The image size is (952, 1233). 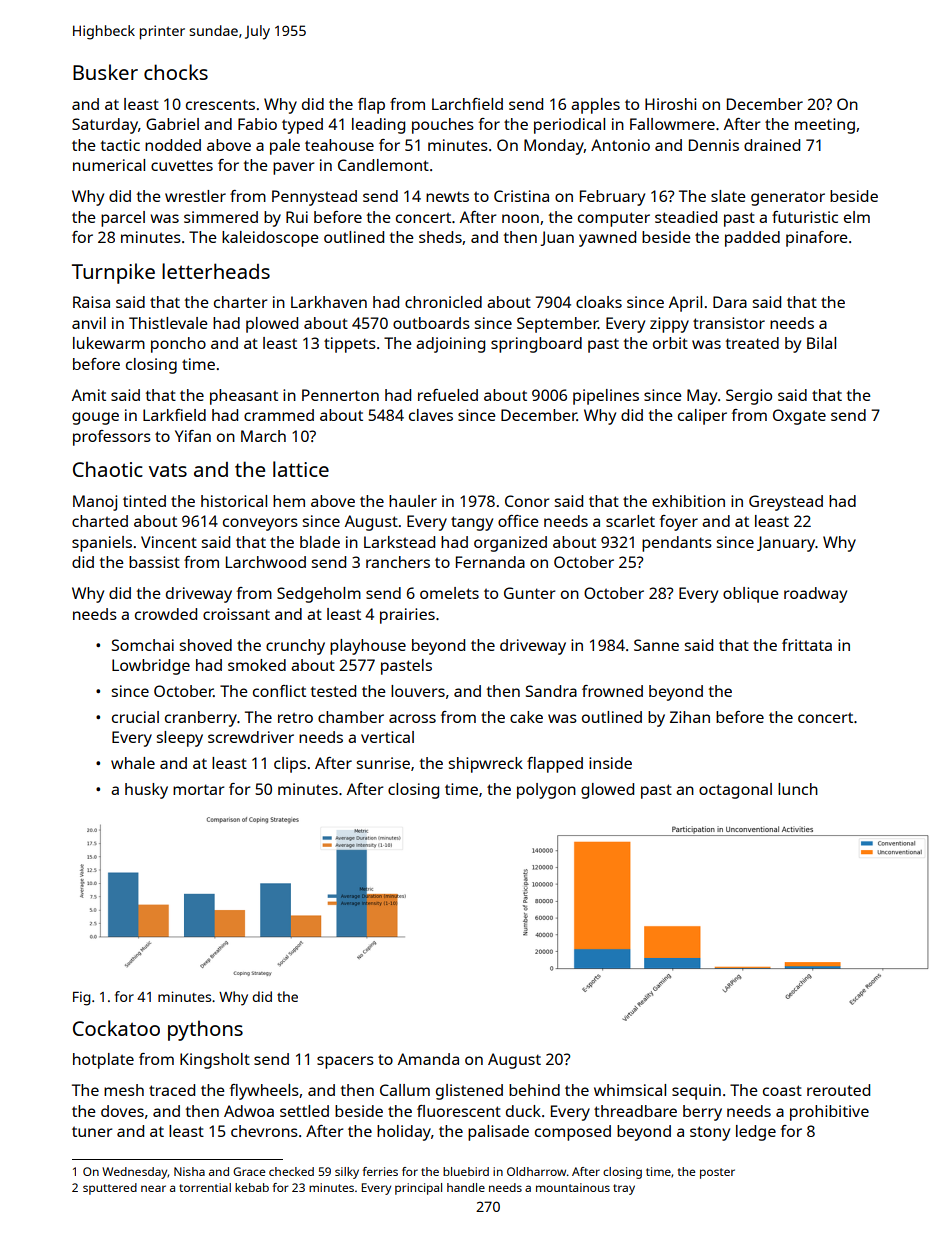 I want to click on sunrise, so click(x=383, y=763).
